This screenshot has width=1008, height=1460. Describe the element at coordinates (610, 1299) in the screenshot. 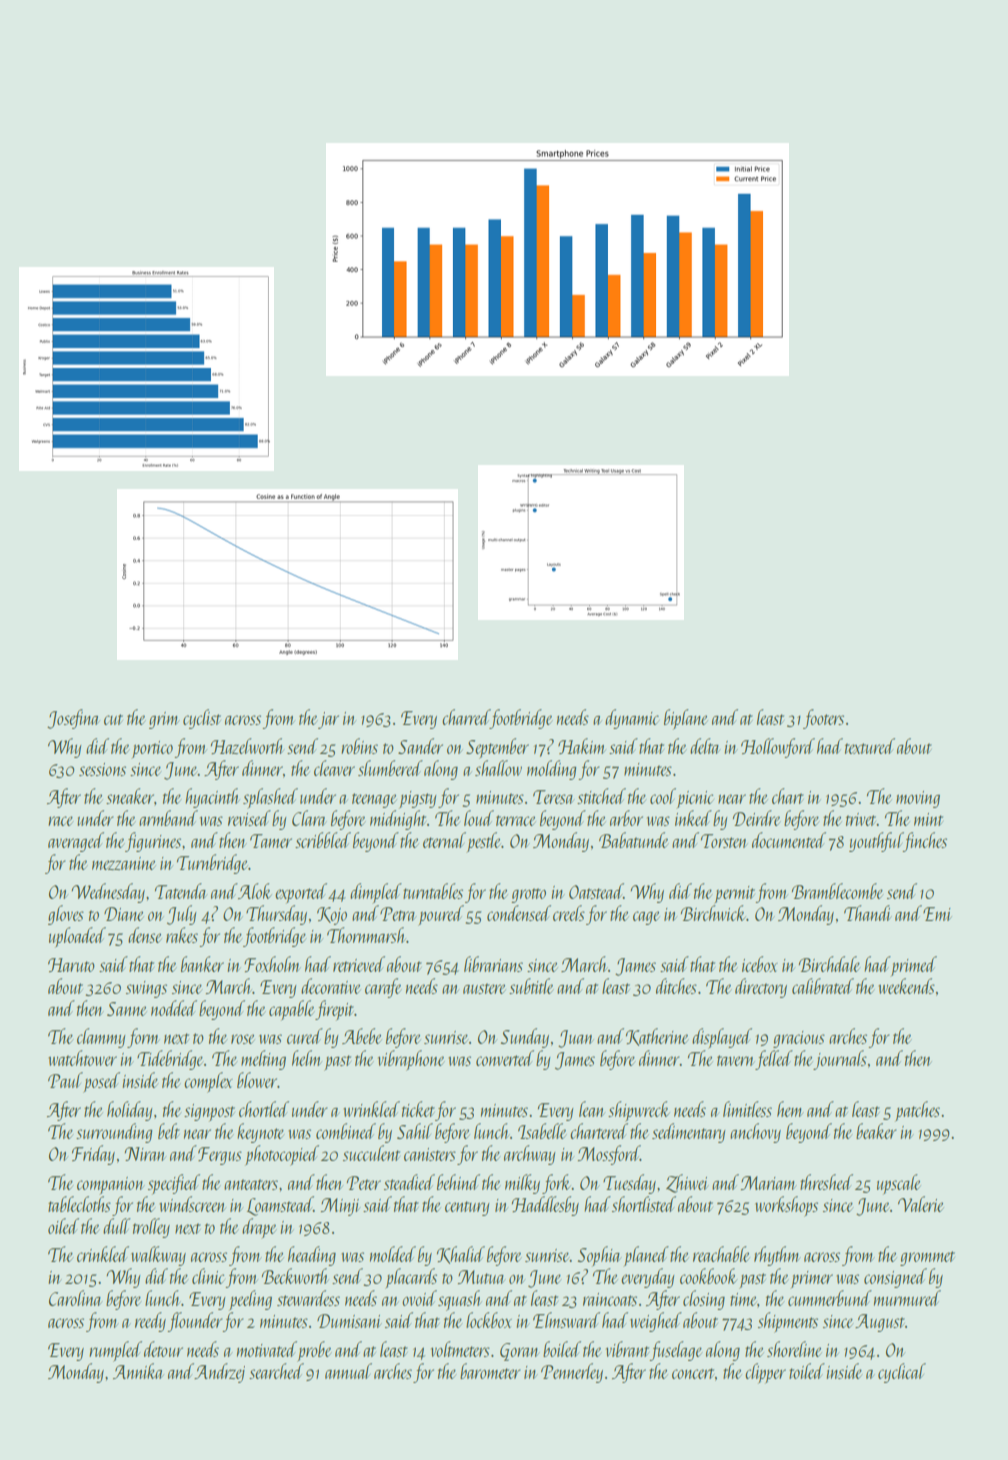

I see `raincoats` at that location.
